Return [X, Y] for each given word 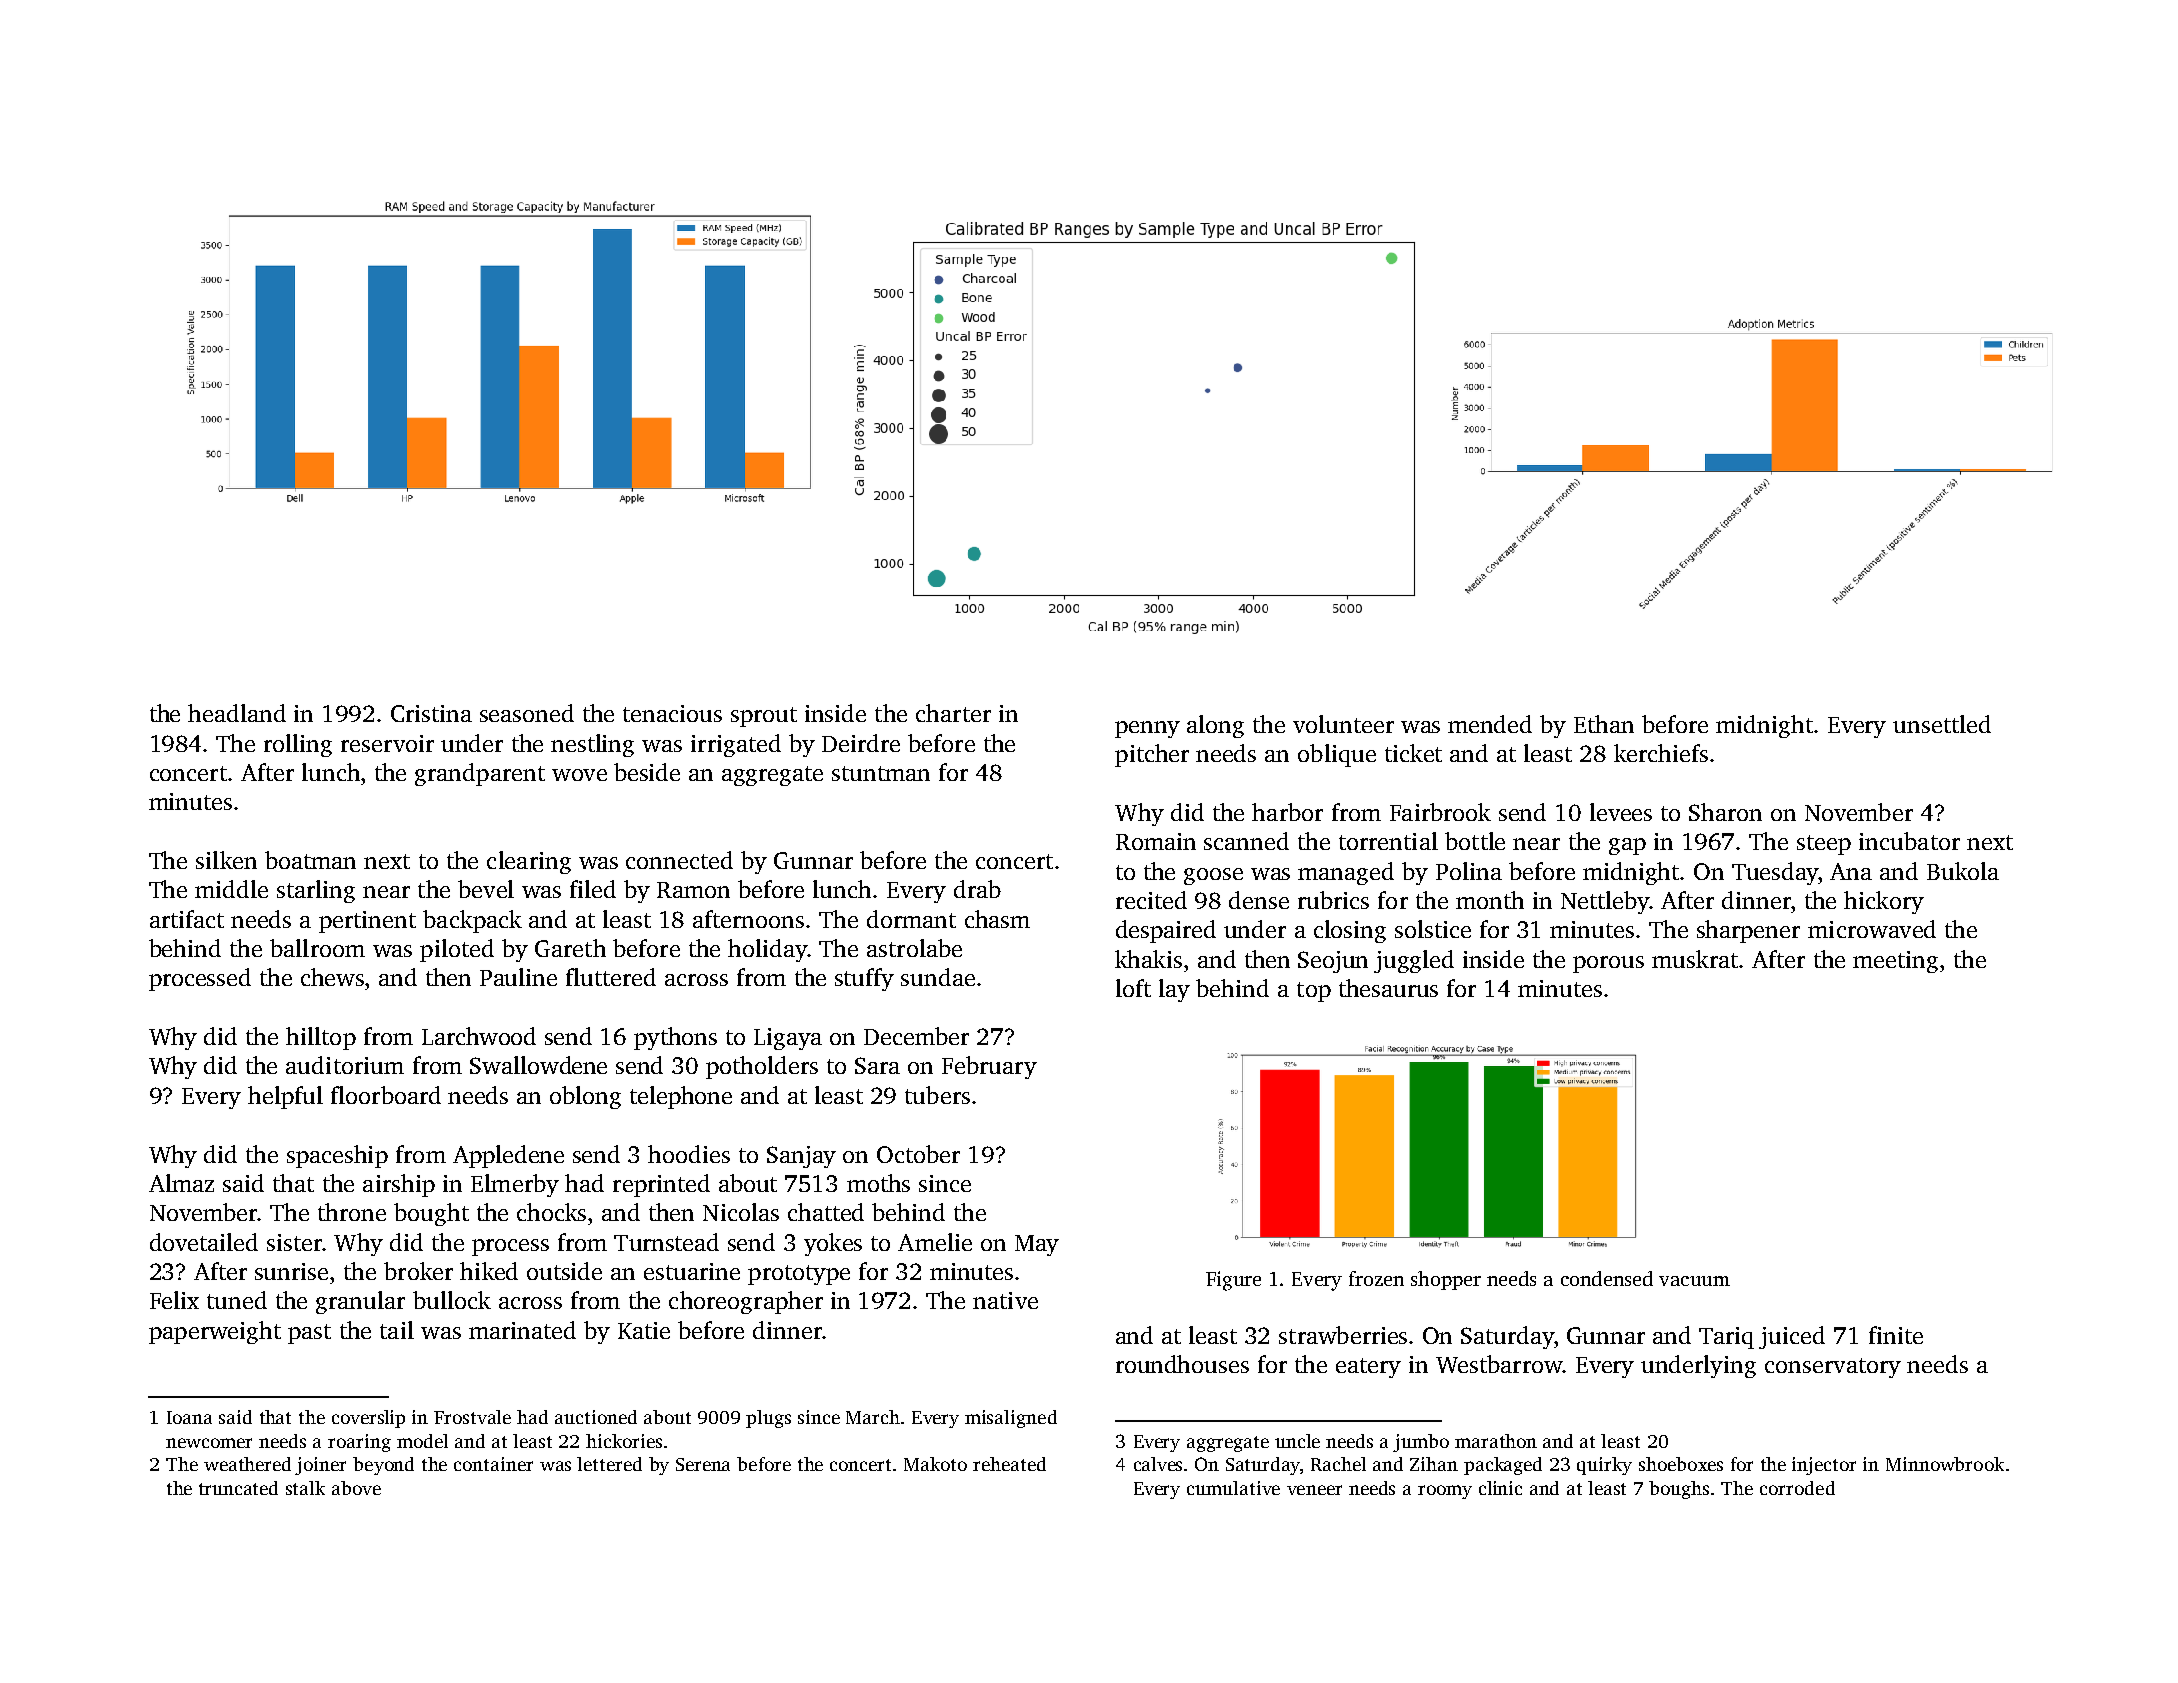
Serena [703, 1464]
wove [579, 775]
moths [878, 1183]
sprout [764, 717]
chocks [551, 1212]
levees [1621, 812]
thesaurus [1388, 988]
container [493, 1464]
